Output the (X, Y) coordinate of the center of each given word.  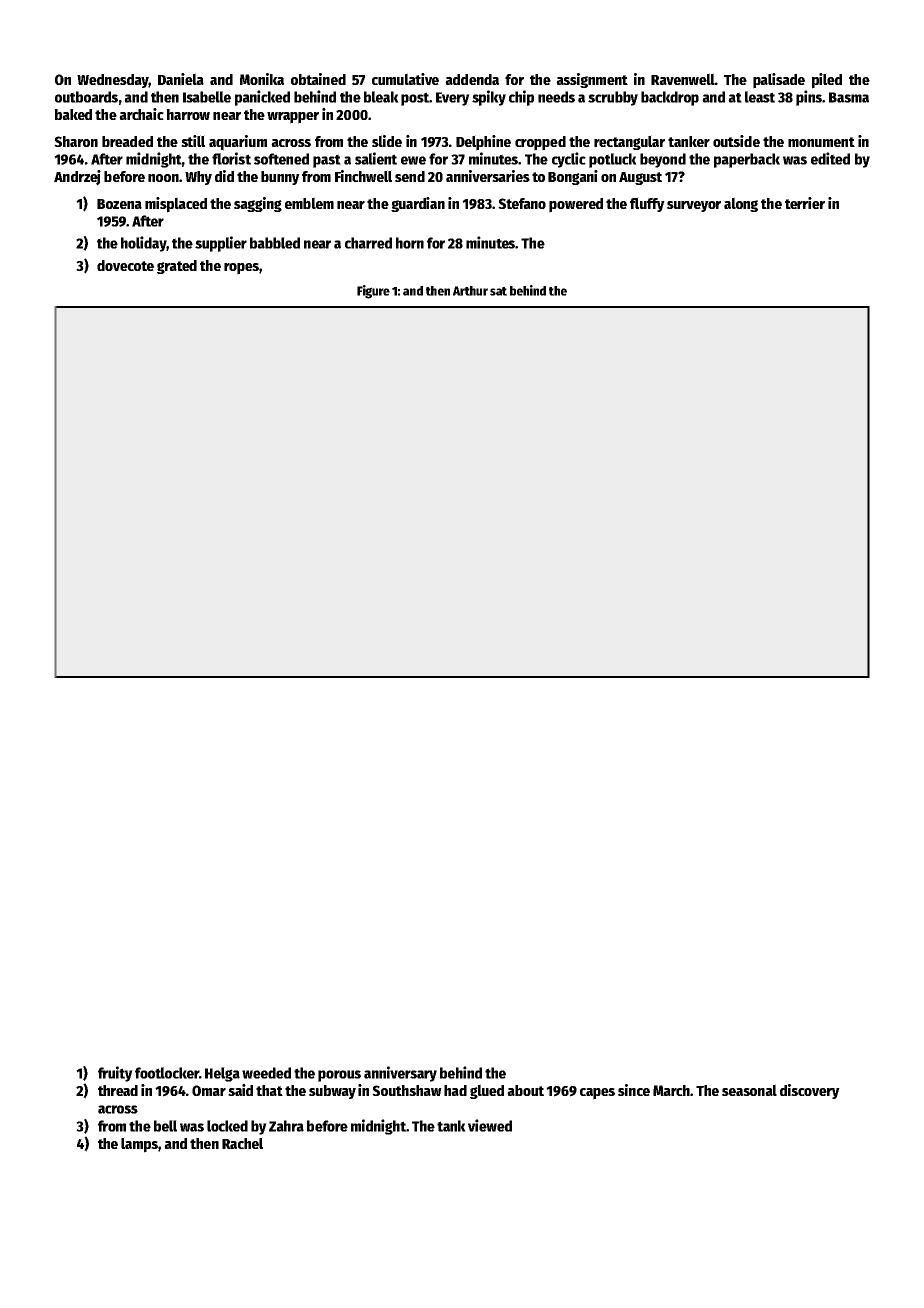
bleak (381, 97)
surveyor (694, 206)
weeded (266, 1073)
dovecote (125, 265)
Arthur (470, 291)
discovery (810, 1091)
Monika (262, 79)
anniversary (400, 1074)
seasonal (749, 1090)
